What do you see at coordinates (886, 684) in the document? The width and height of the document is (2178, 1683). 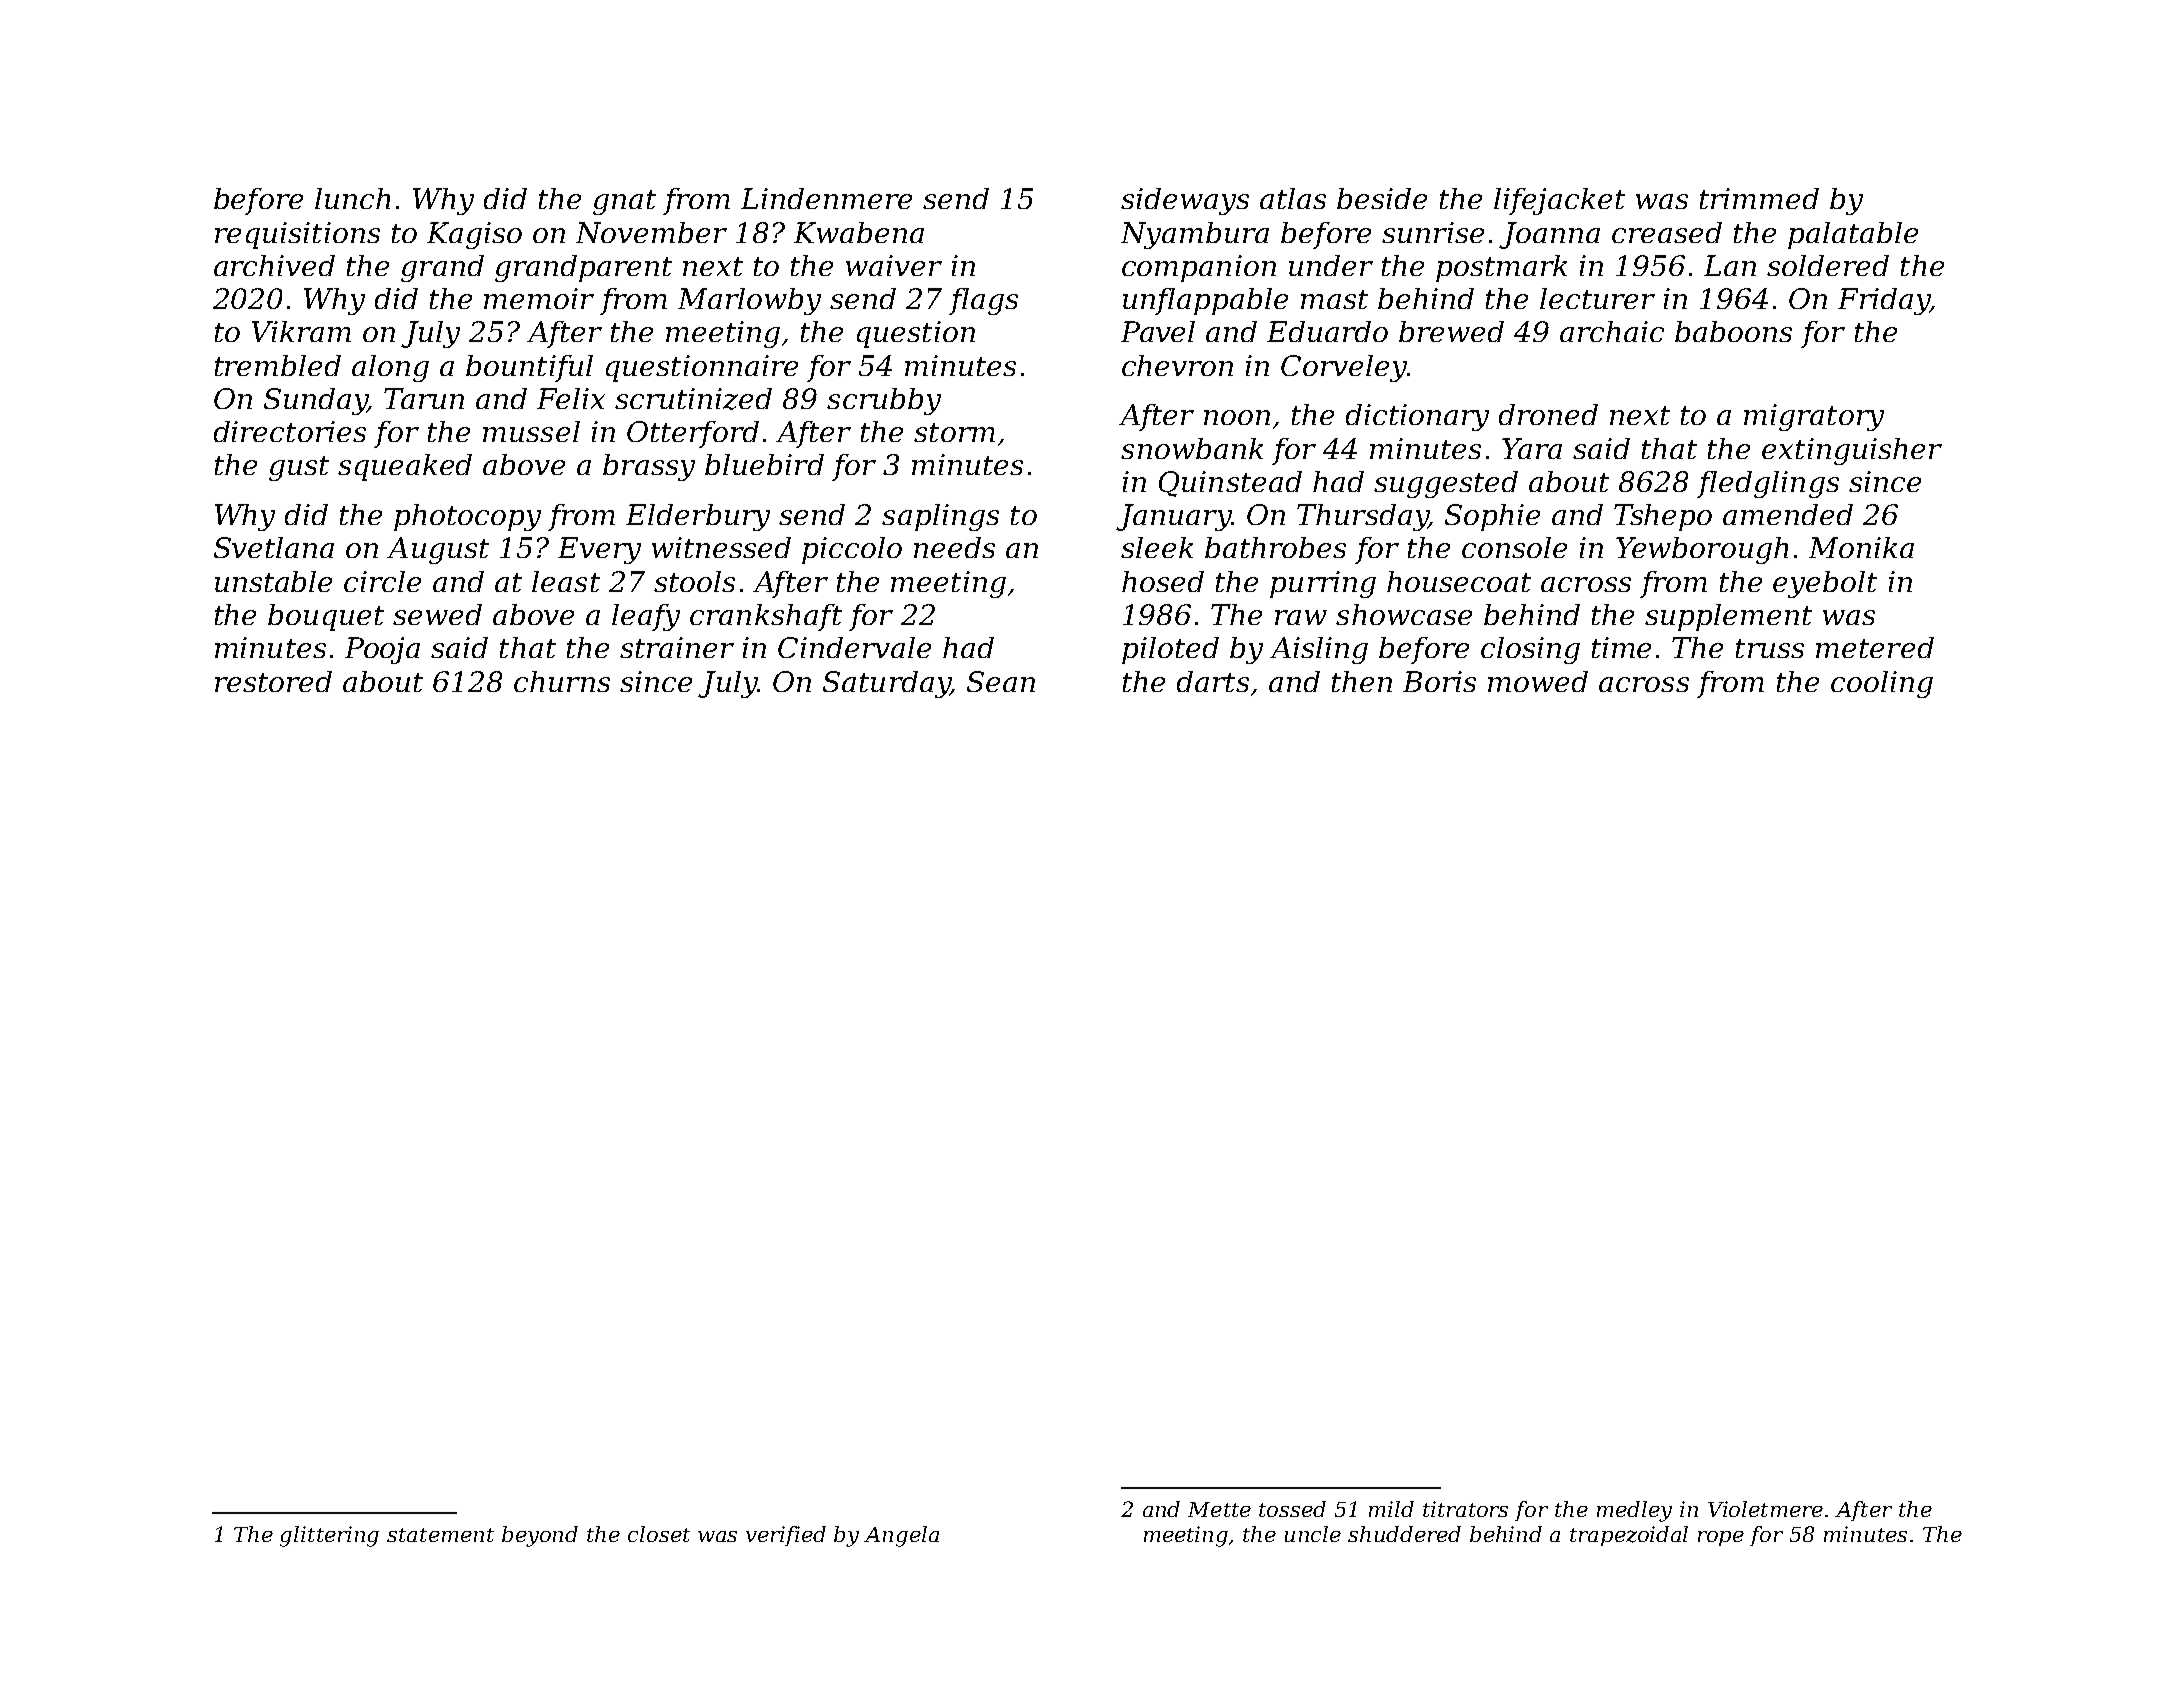 I see `Saturday` at bounding box center [886, 684].
